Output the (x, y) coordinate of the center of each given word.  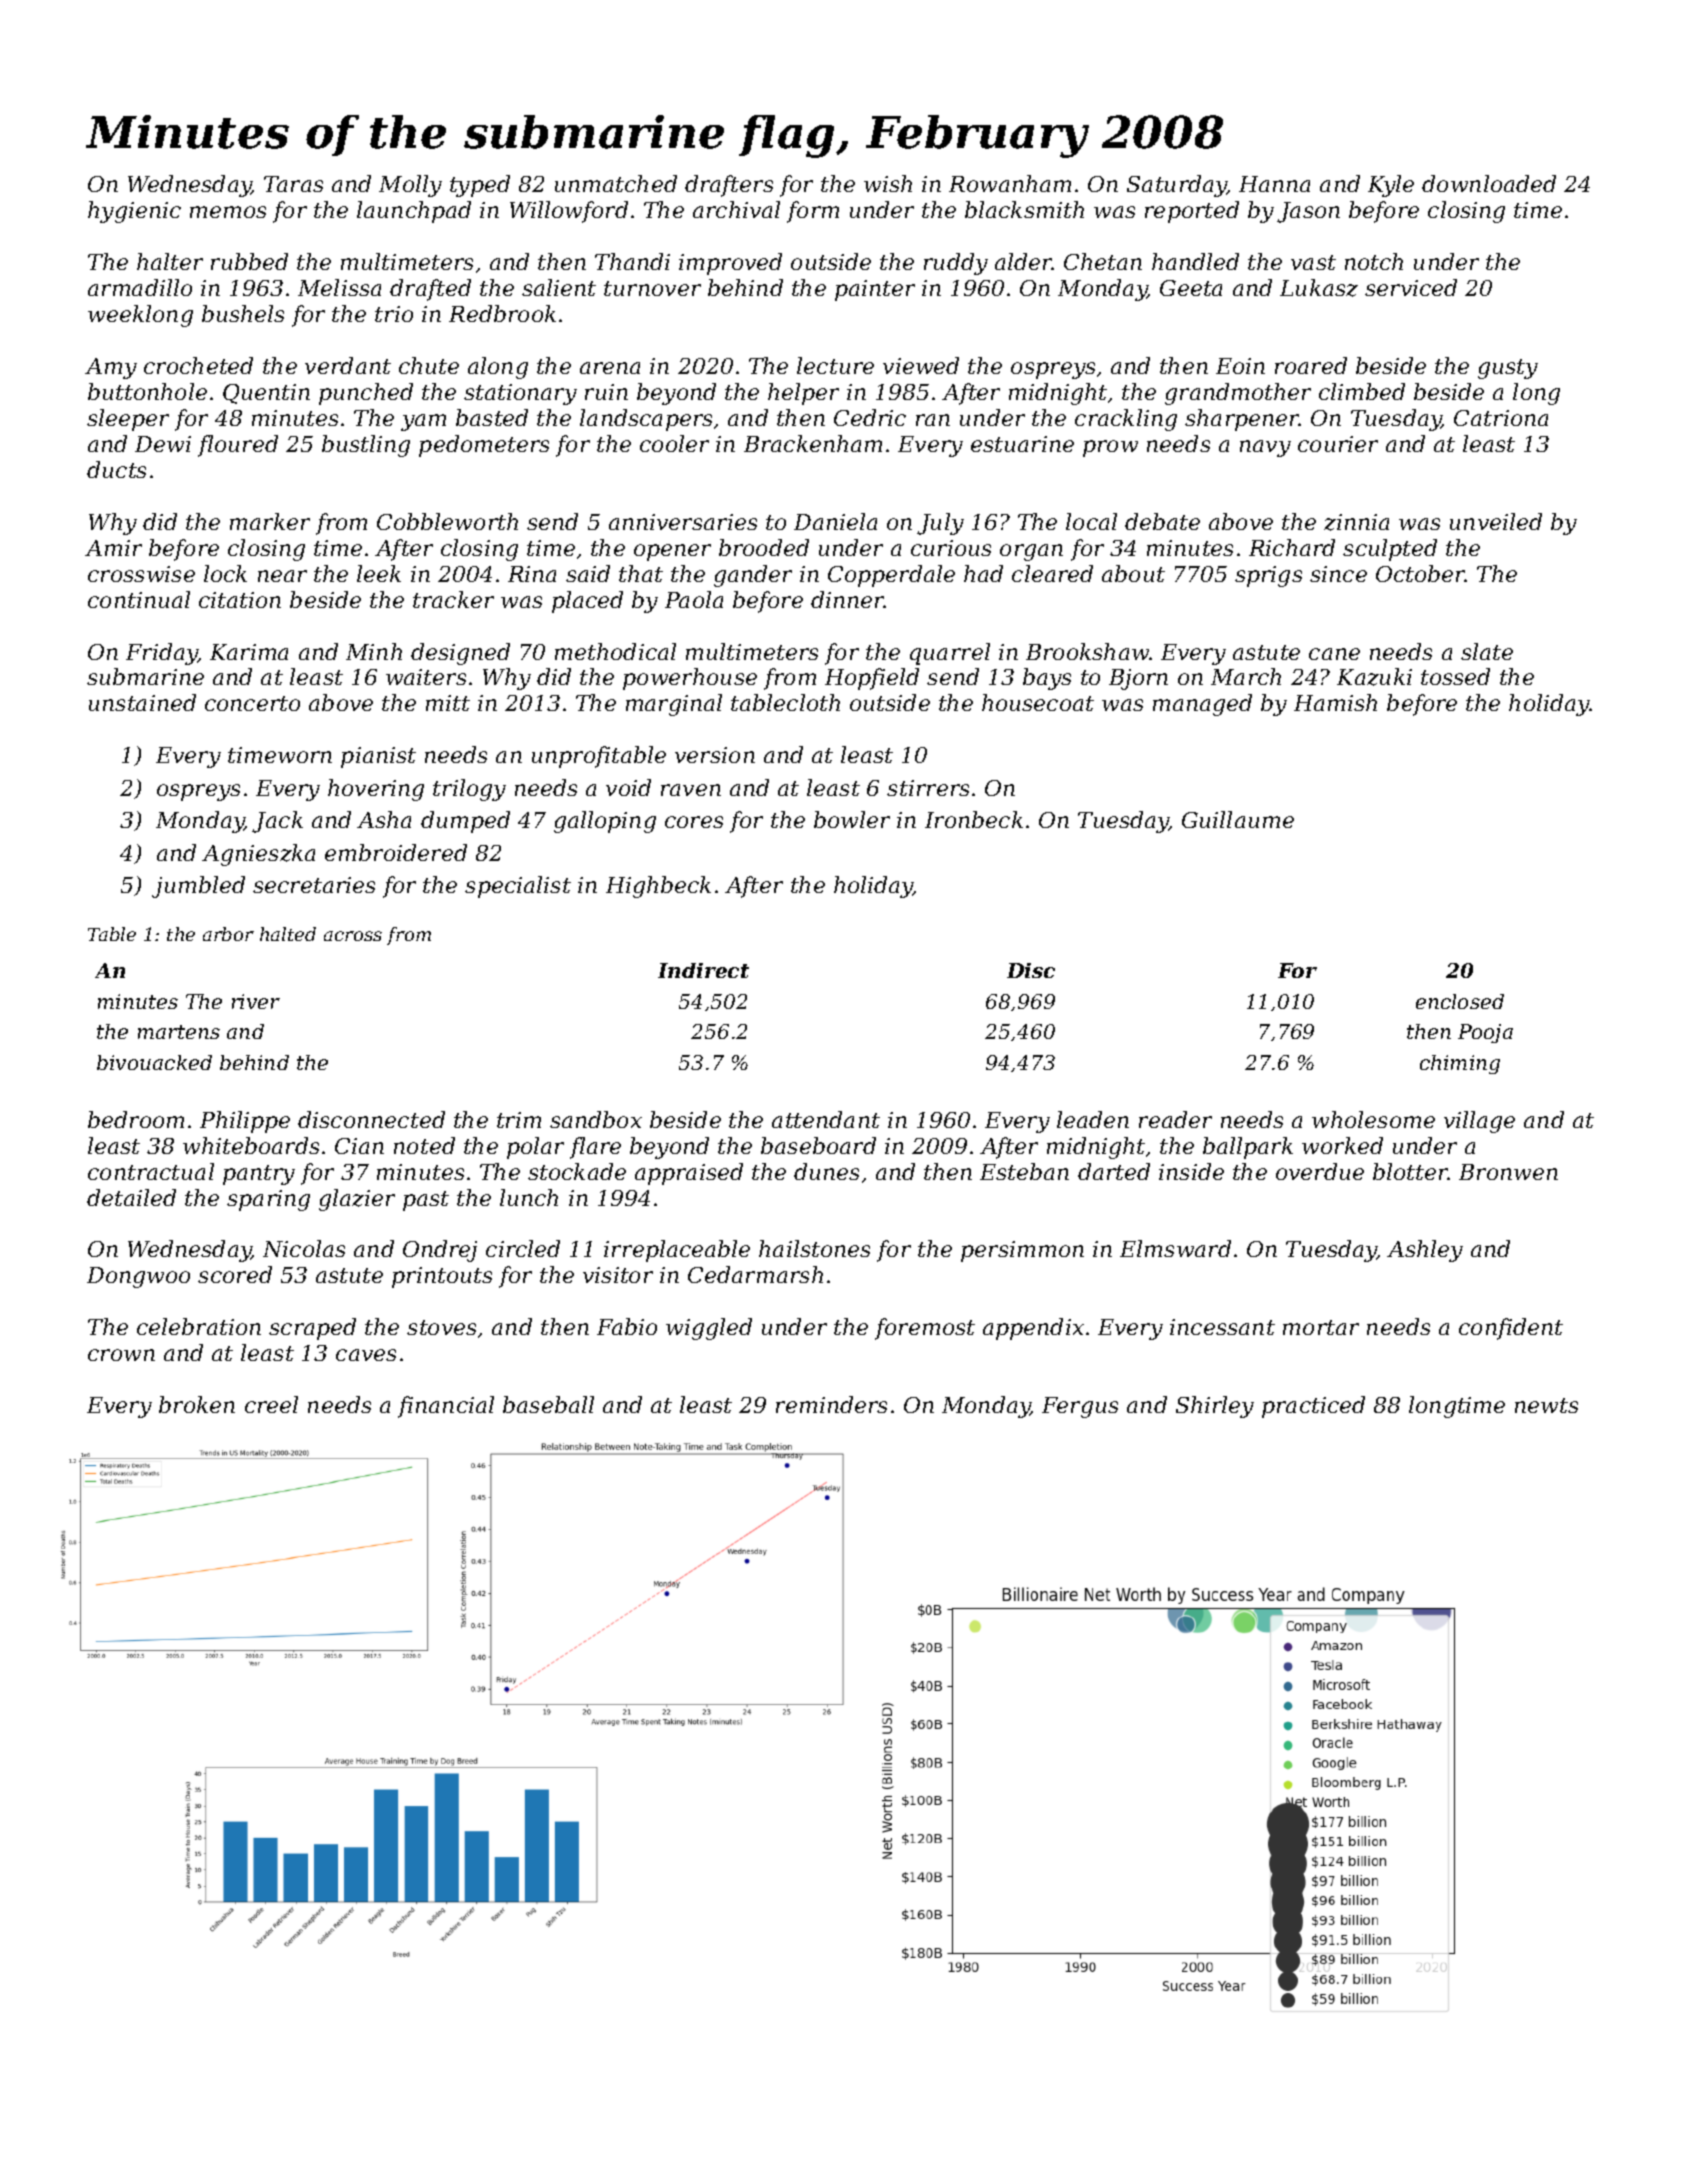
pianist (378, 757)
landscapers (646, 420)
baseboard (818, 1145)
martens (179, 1032)
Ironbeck (974, 819)
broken (197, 1404)
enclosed (1460, 1001)
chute (429, 365)
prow (1110, 448)
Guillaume (1238, 819)
